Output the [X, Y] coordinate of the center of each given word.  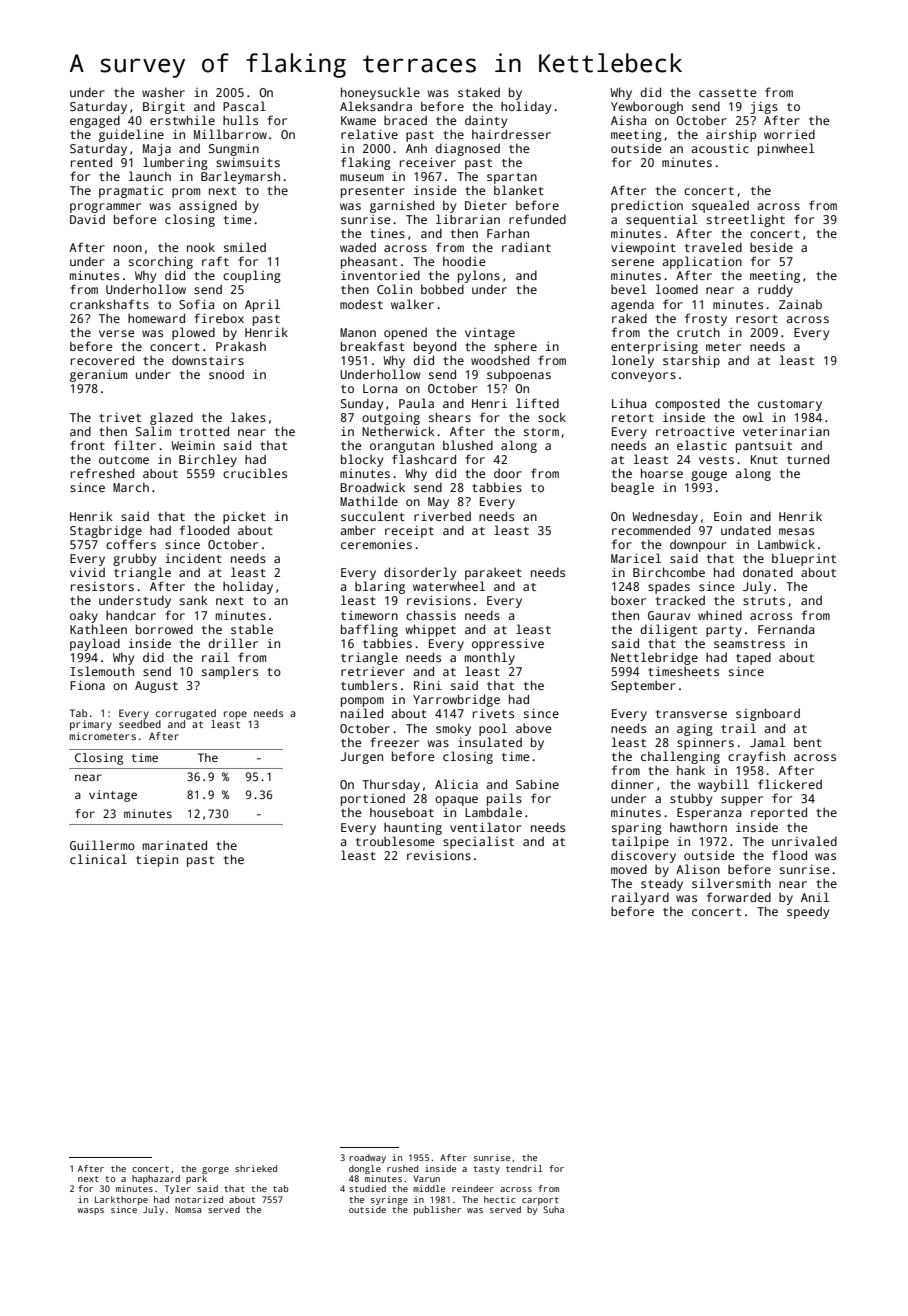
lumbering [175, 163]
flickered [790, 784]
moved [629, 869]
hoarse [662, 473]
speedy [808, 912]
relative [369, 134]
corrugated [186, 714]
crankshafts [109, 304]
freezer [394, 742]
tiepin [157, 861]
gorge [215, 1170]
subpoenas [519, 376]
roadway [367, 1158]
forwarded [739, 897]
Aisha [628, 120]
